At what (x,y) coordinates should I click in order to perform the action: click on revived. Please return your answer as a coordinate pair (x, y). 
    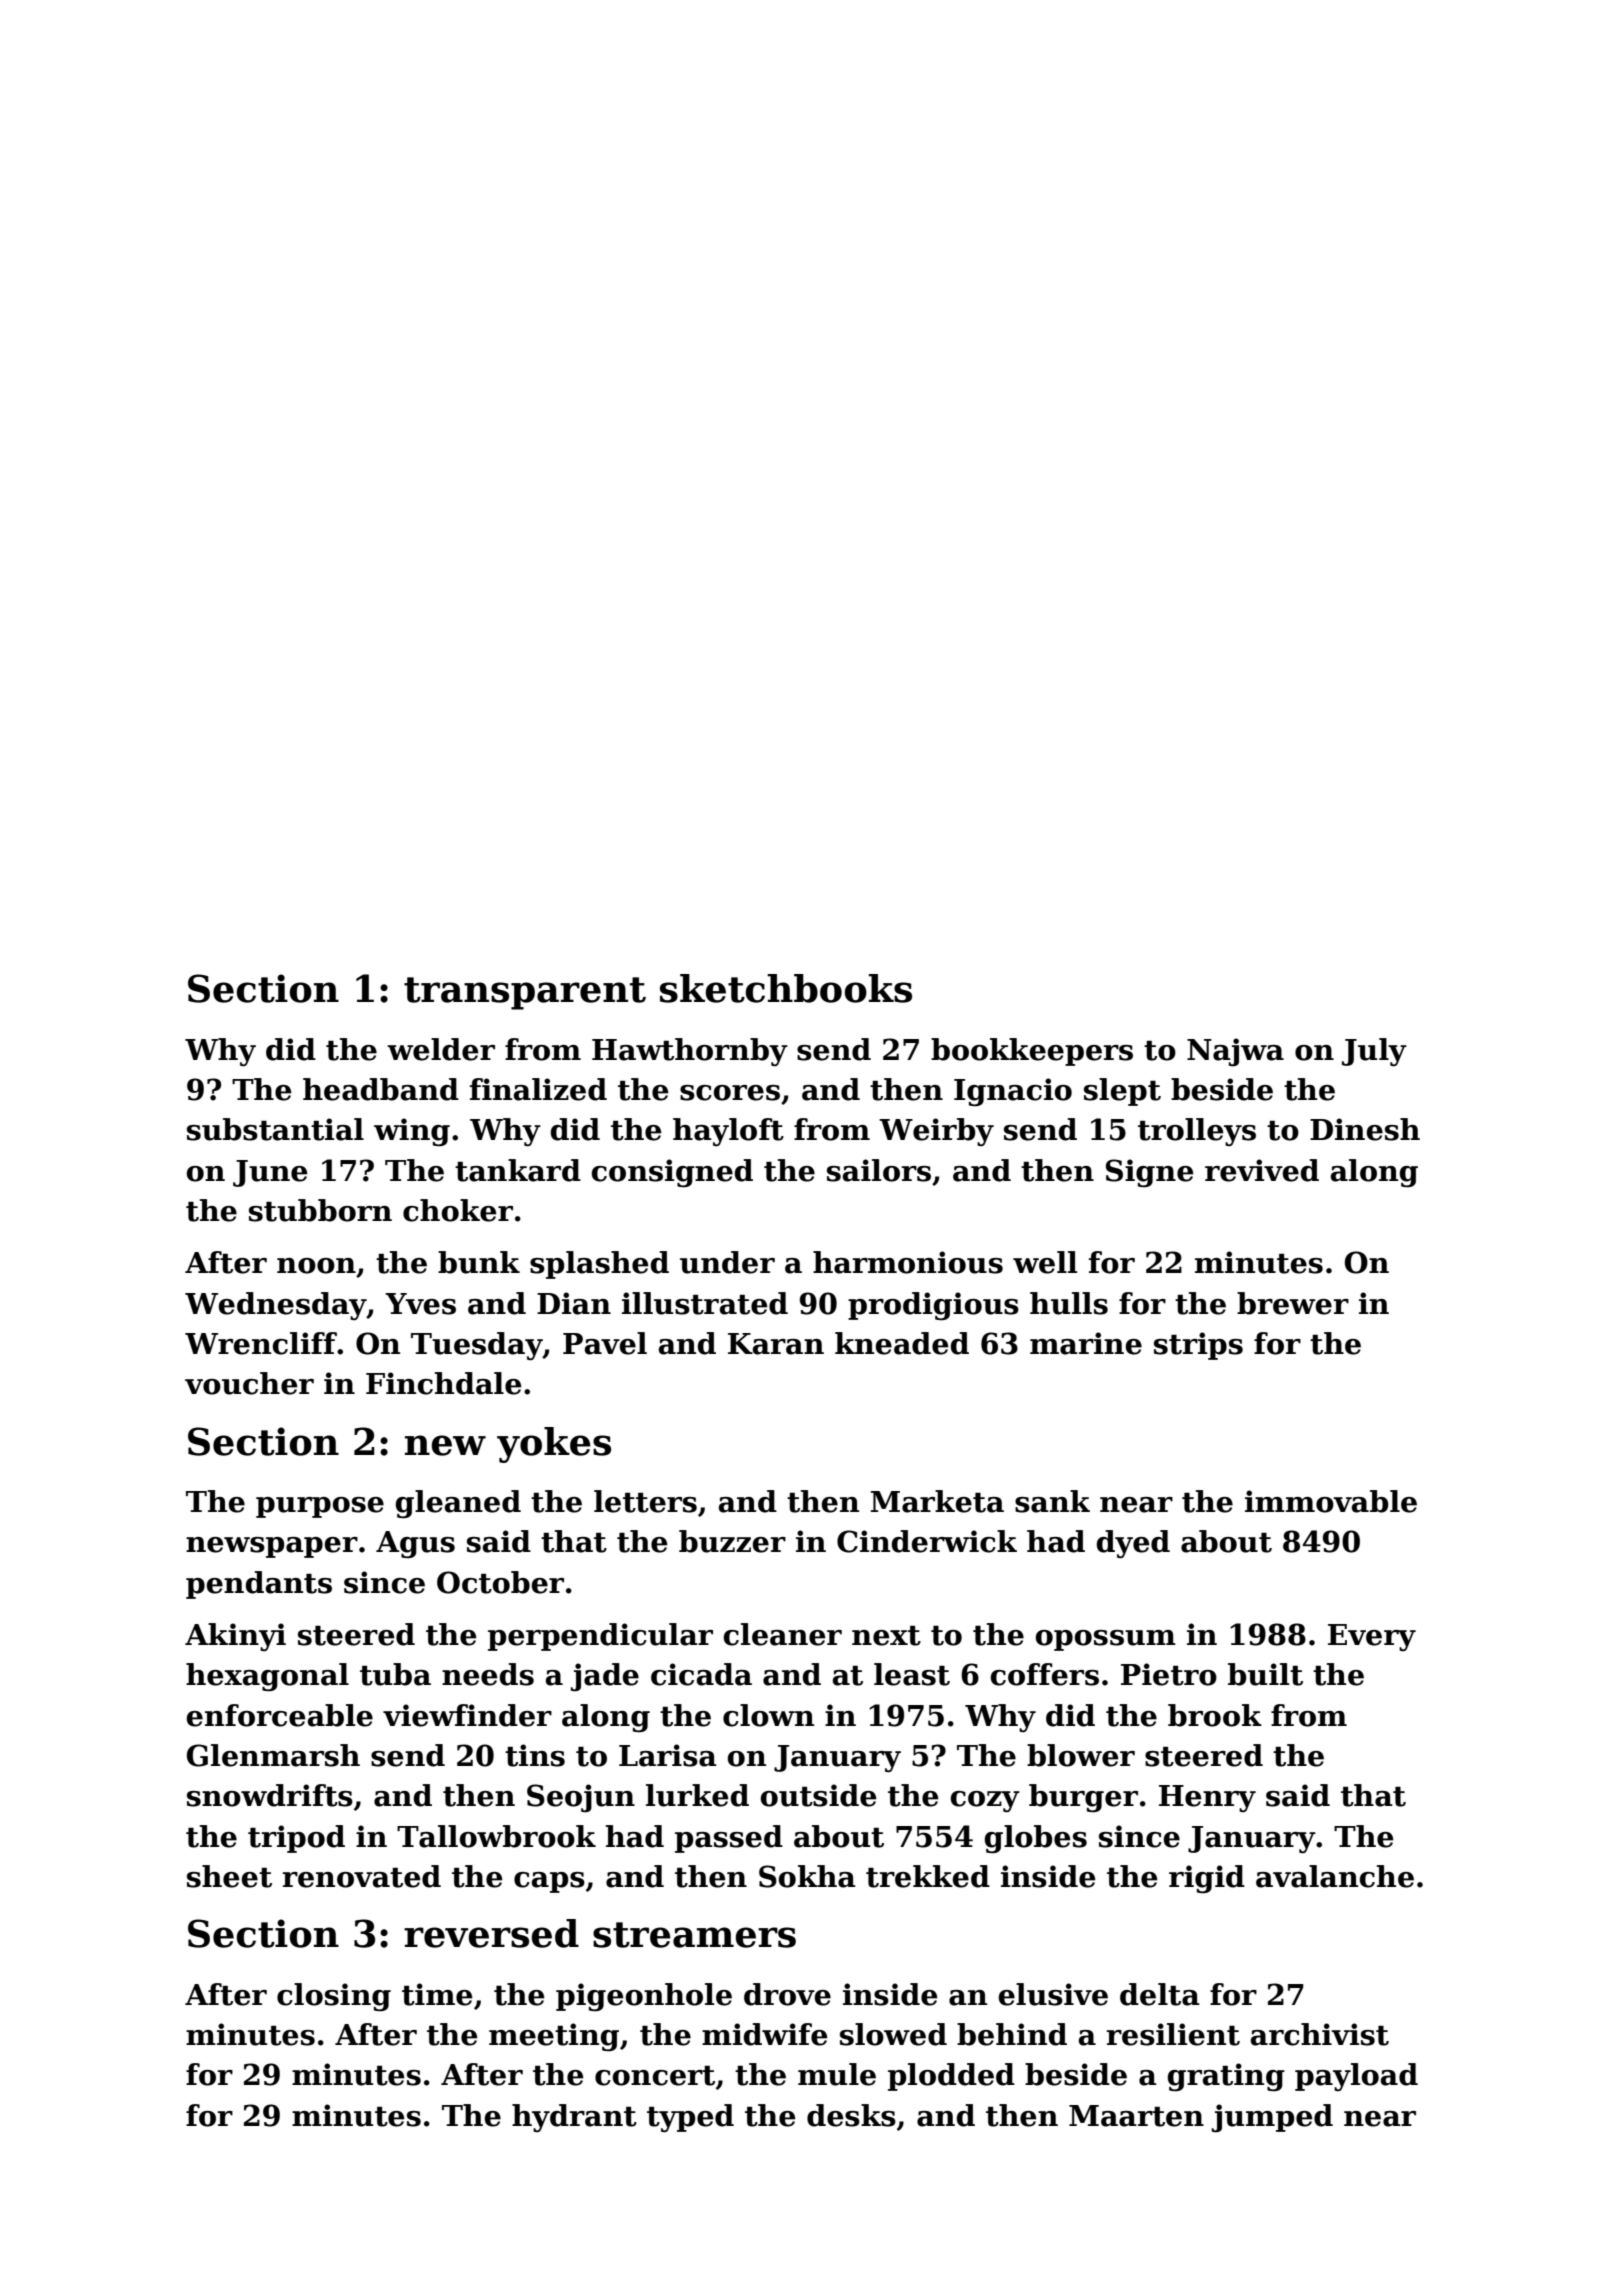
    Looking at the image, I should click on (1262, 1170).
